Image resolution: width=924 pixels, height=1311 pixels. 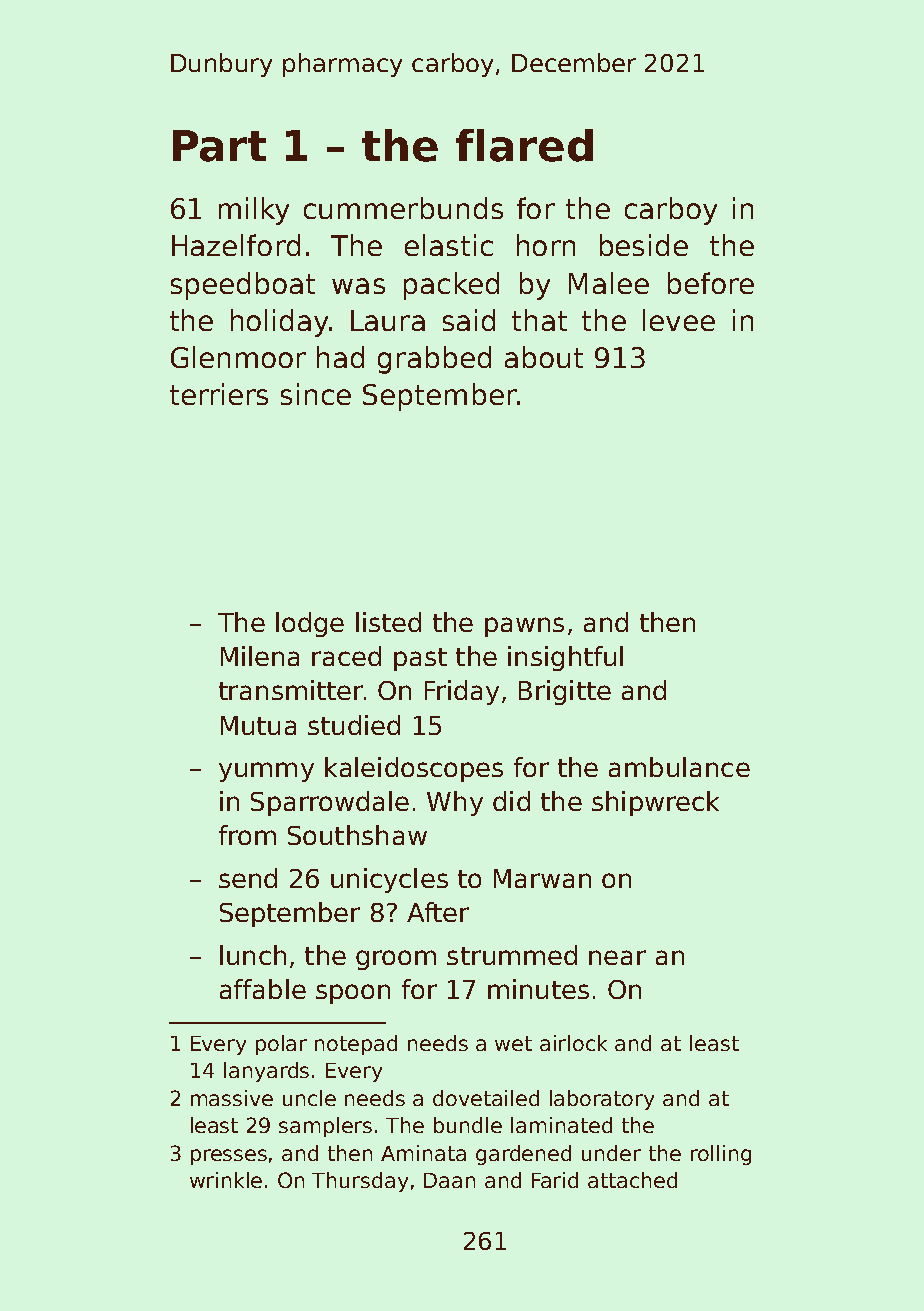 I want to click on lodge, so click(x=310, y=624).
